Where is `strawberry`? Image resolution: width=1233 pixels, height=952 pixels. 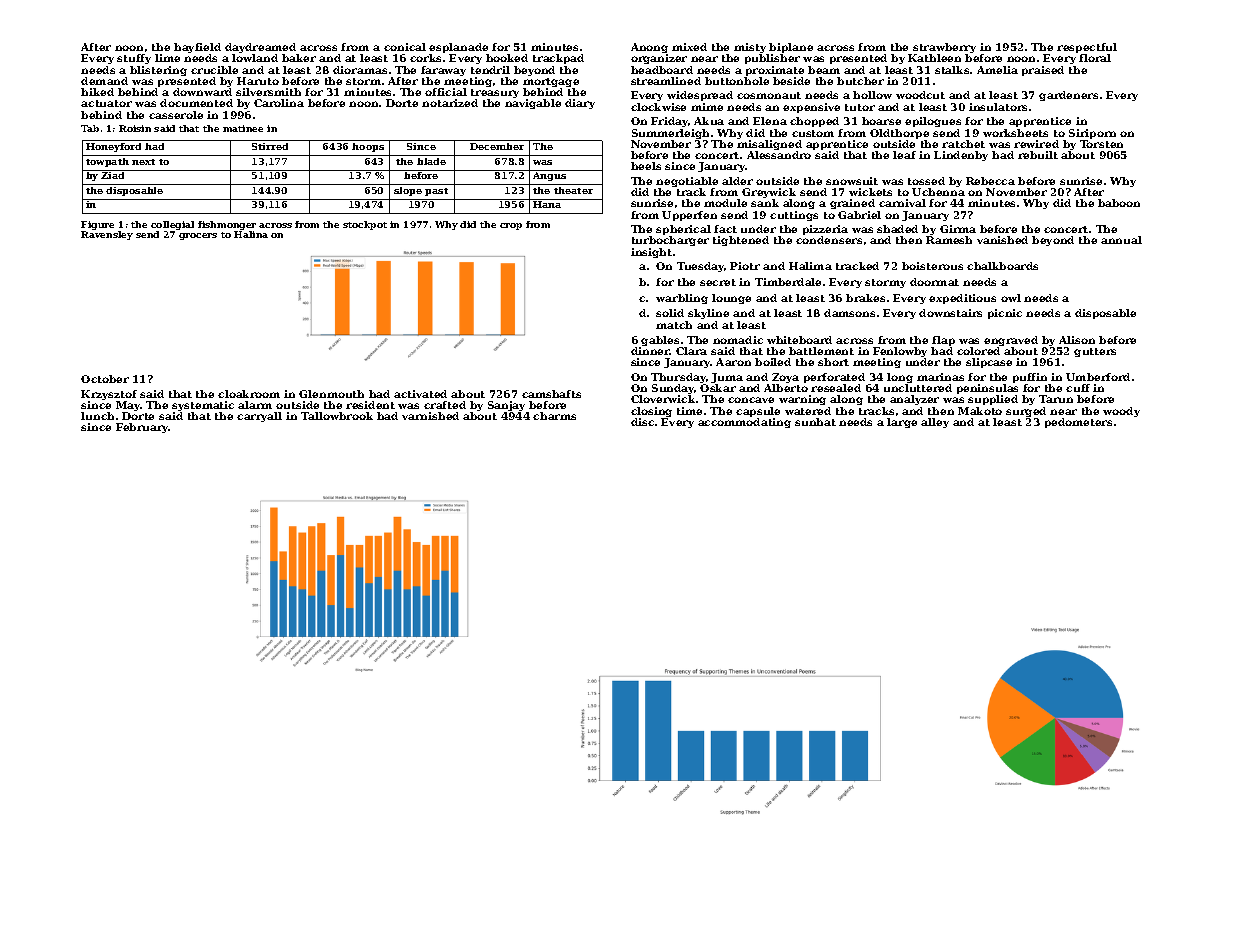
strawberry is located at coordinates (944, 48).
